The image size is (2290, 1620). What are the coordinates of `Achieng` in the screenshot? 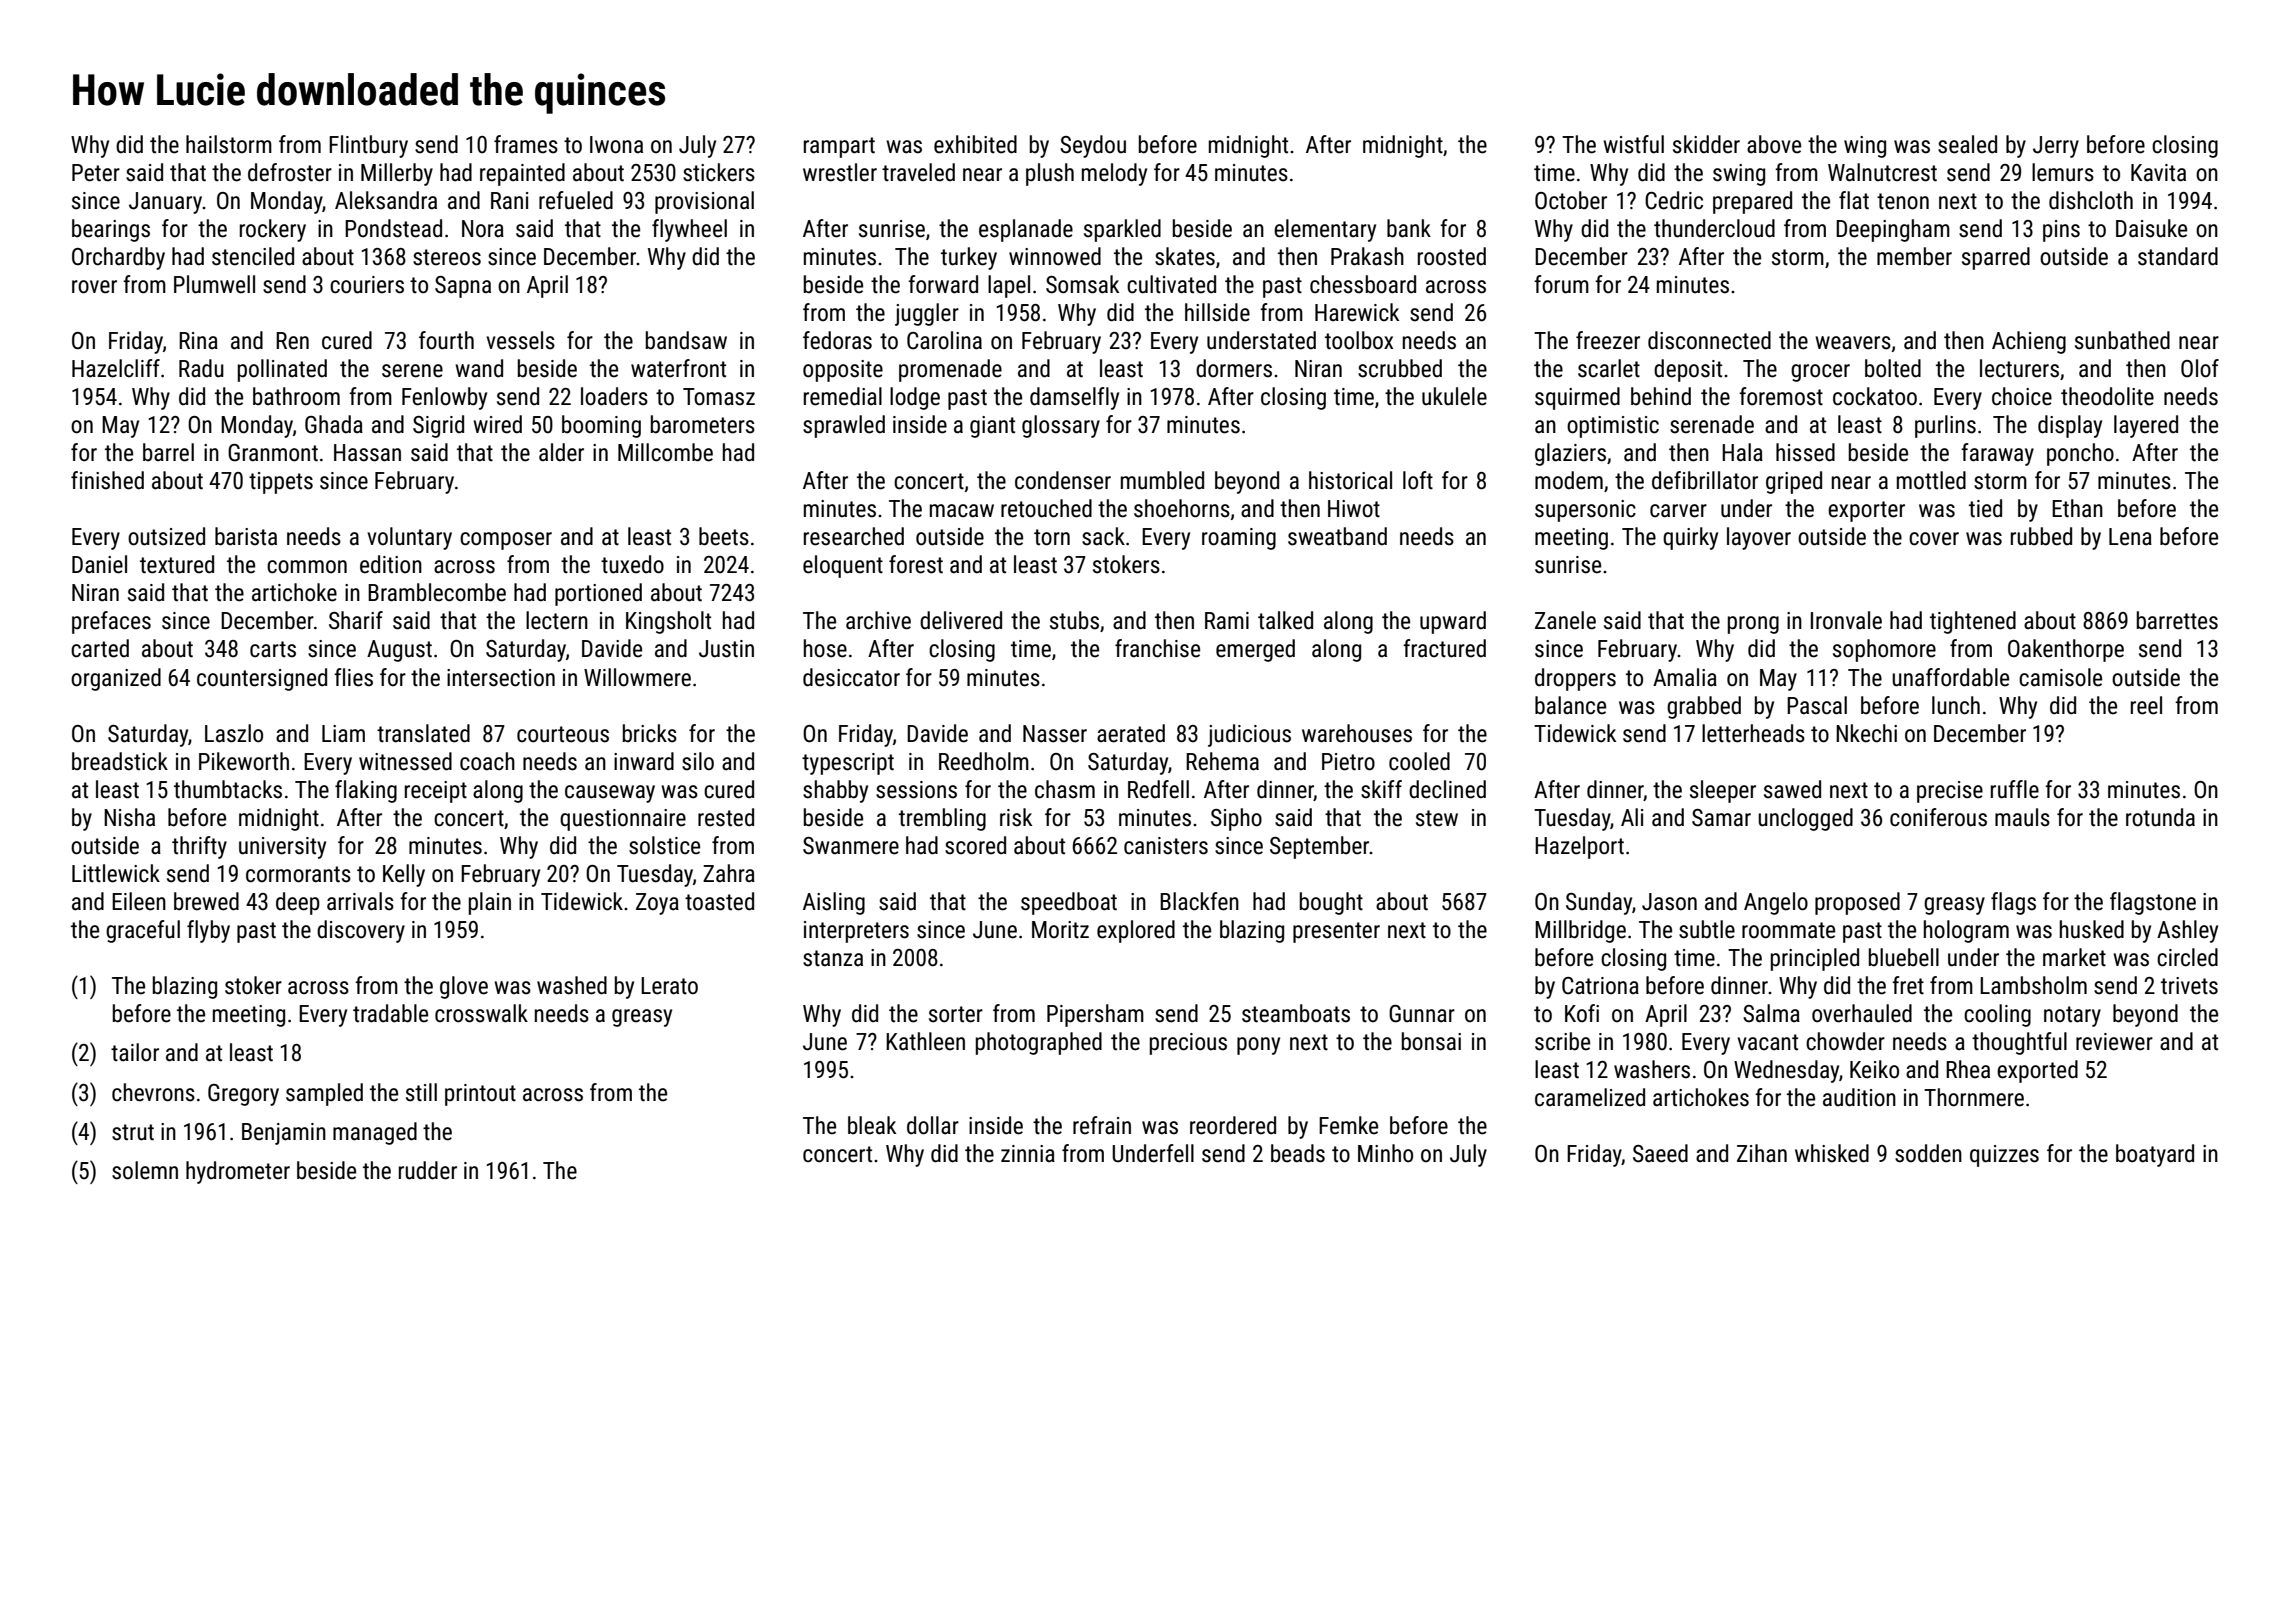 It's located at (2029, 342).
